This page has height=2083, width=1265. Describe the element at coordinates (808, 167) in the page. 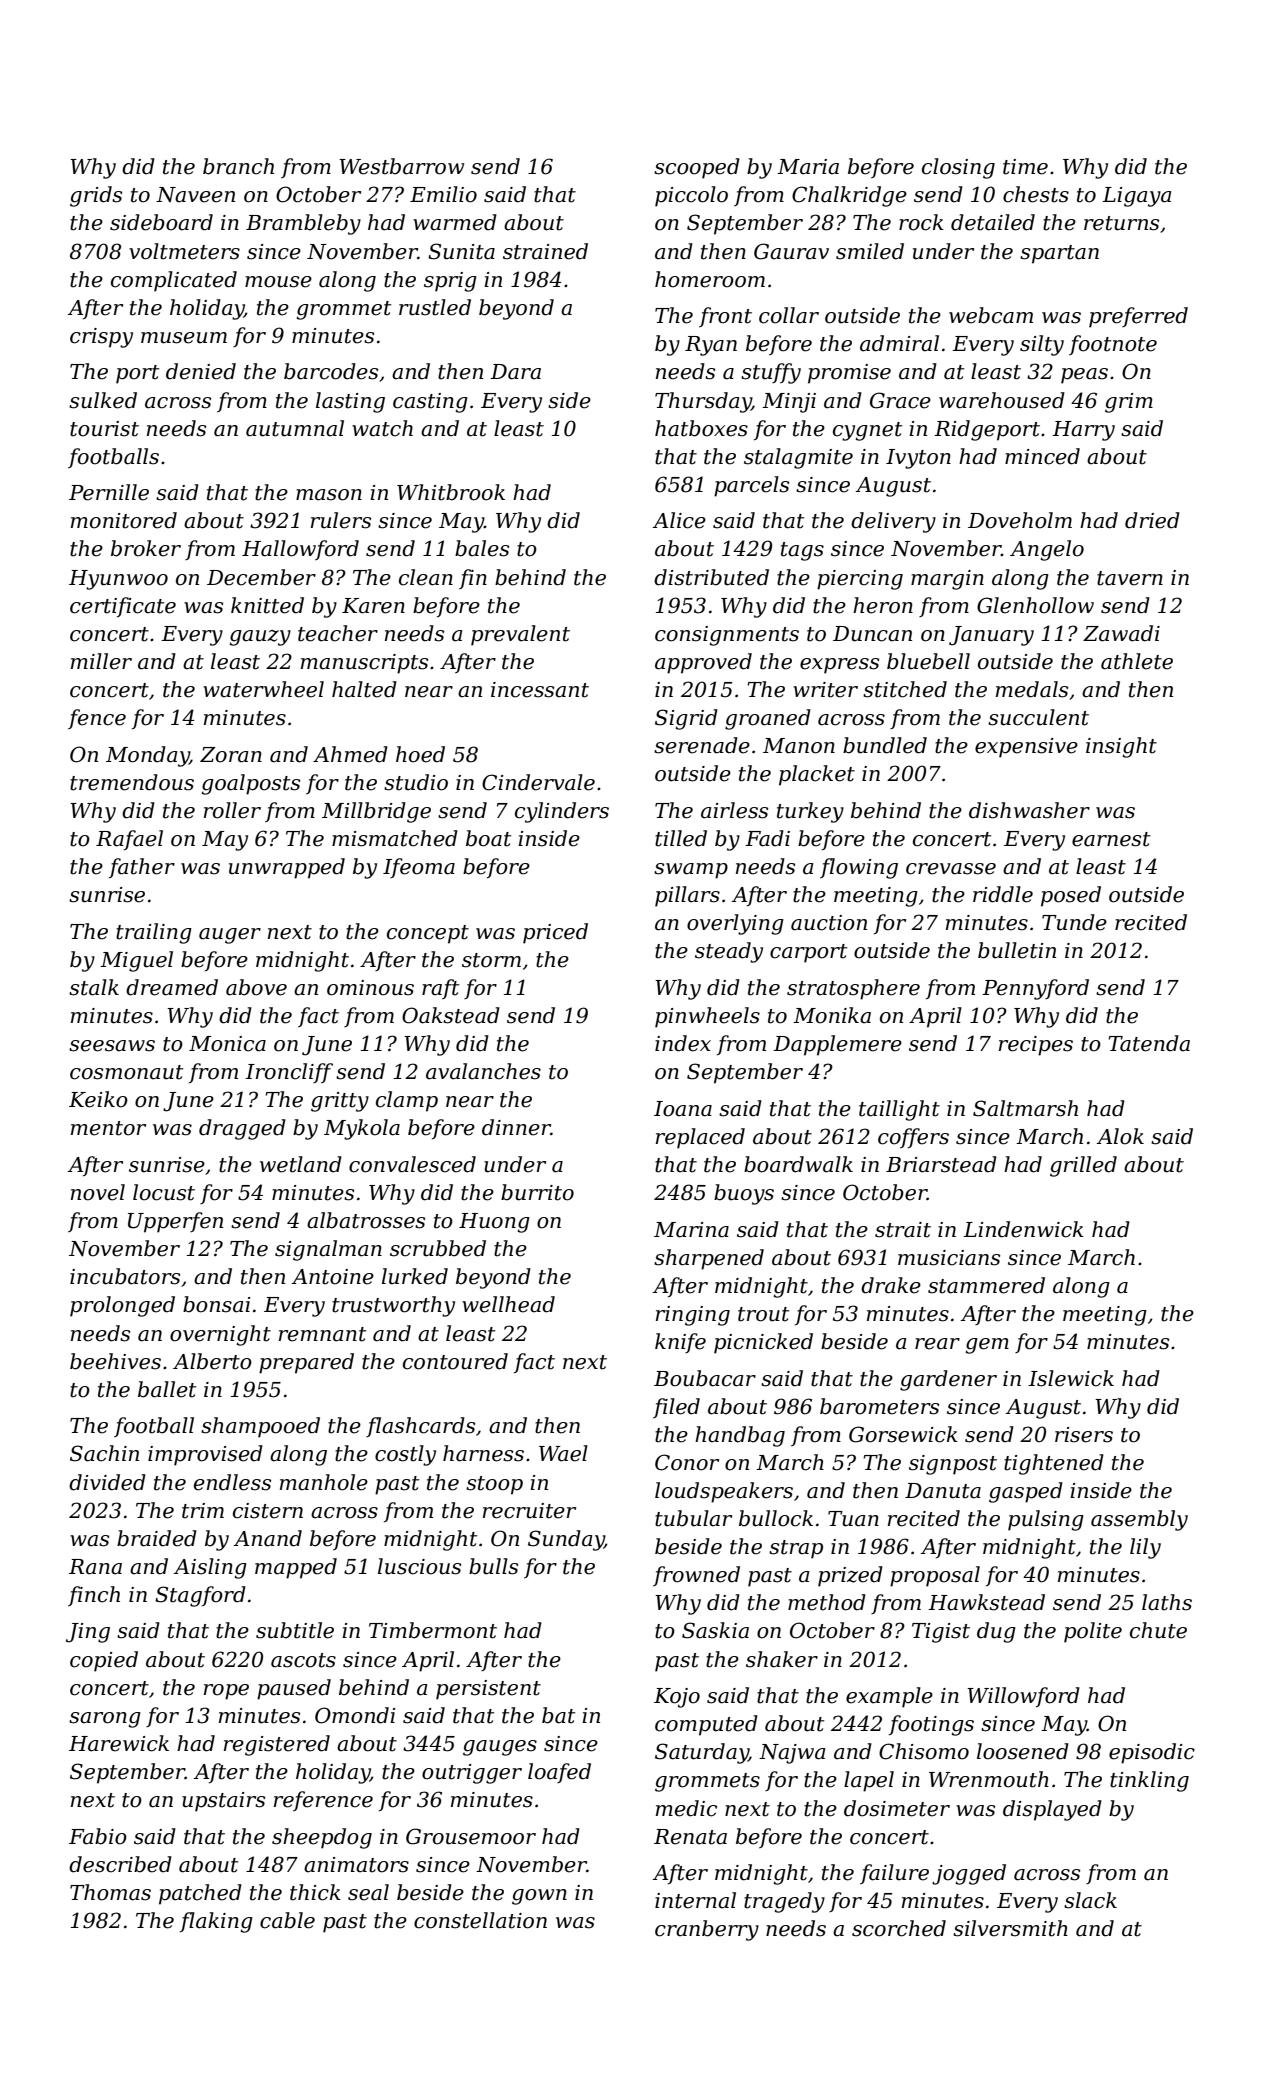

I see `Maria` at that location.
